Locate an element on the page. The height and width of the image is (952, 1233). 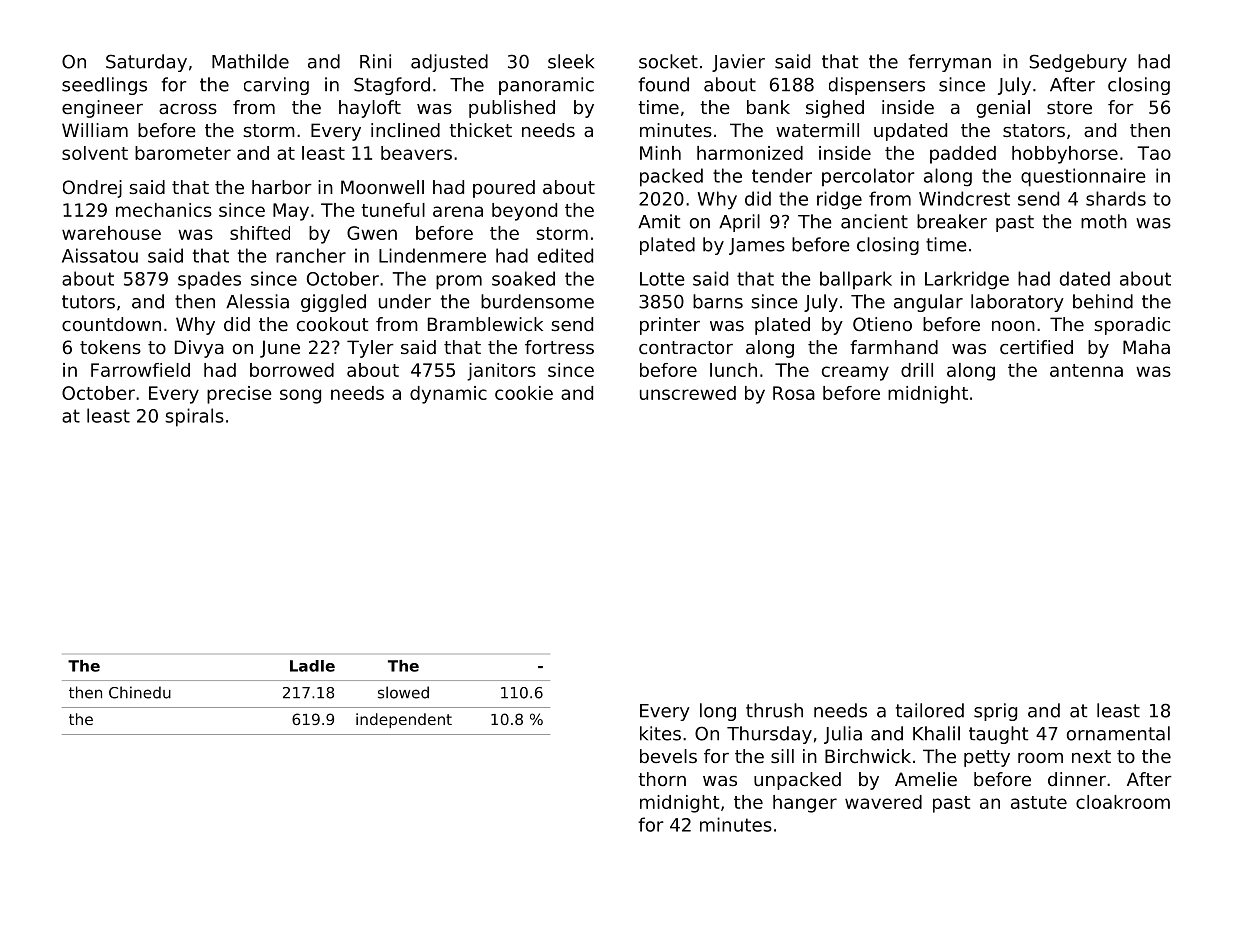
antenna is located at coordinates (1086, 370).
